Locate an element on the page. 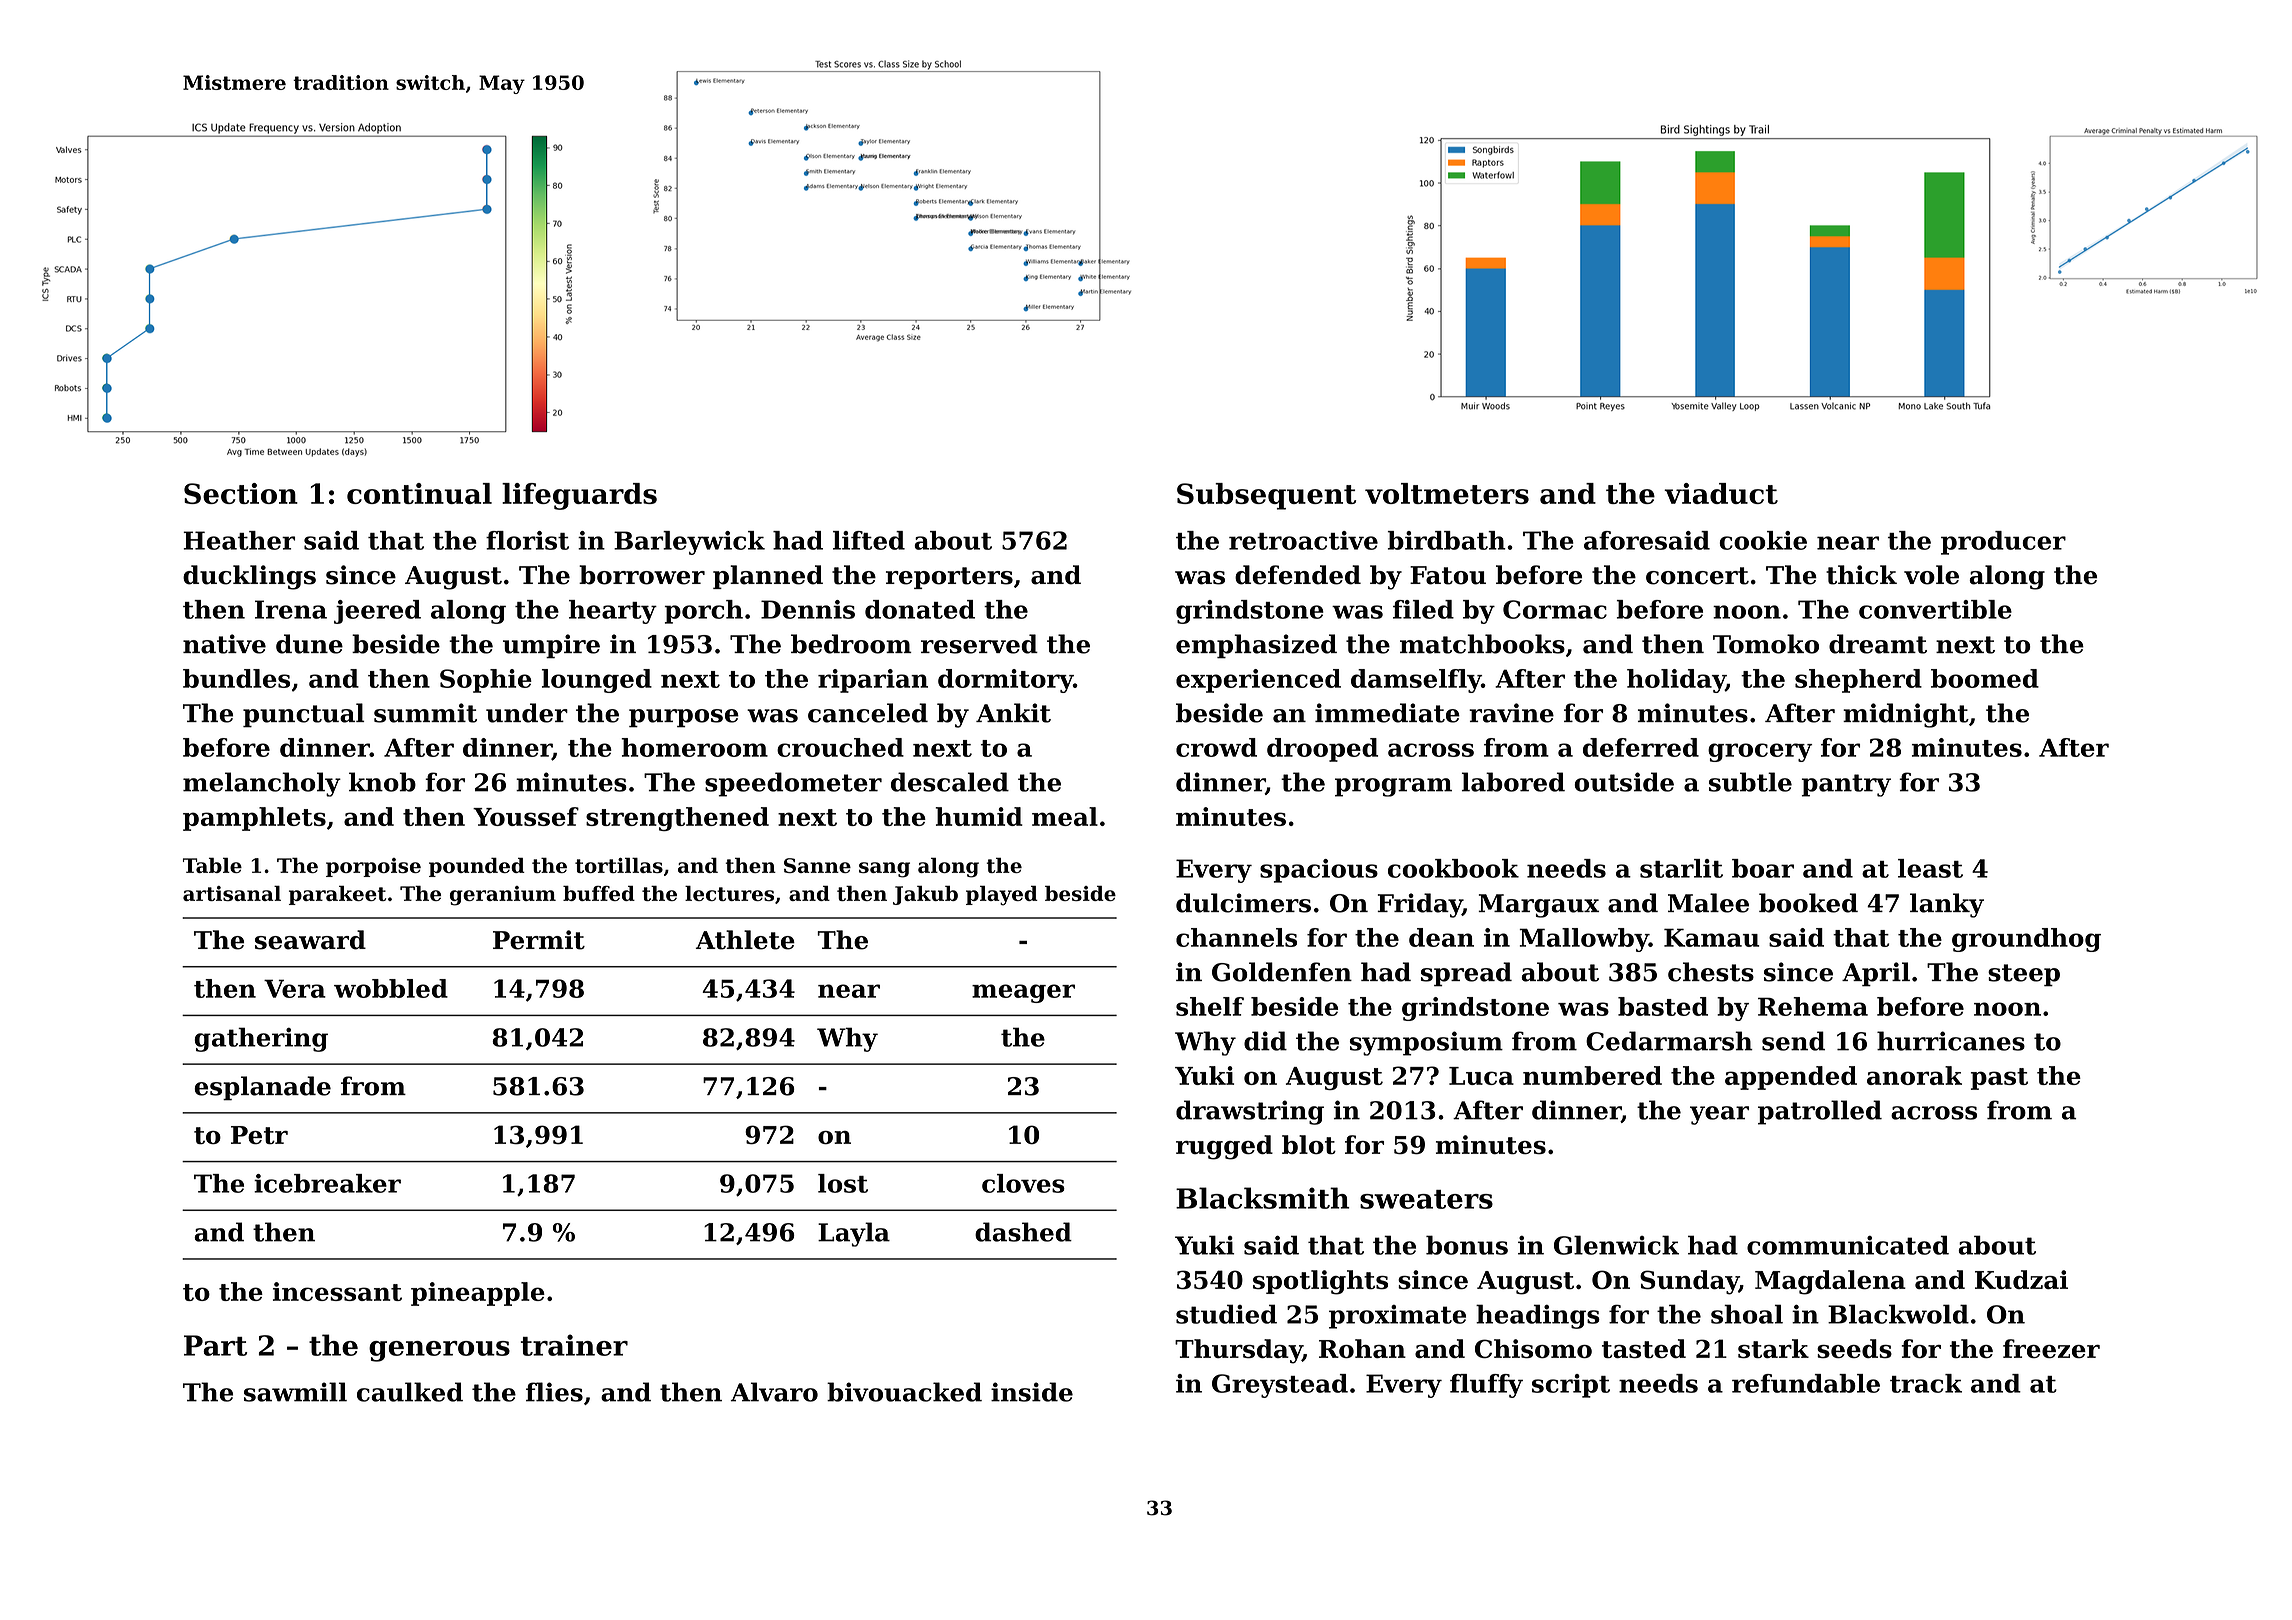 The width and height of the page is (2292, 1620). dormitory is located at coordinates (1005, 681).
